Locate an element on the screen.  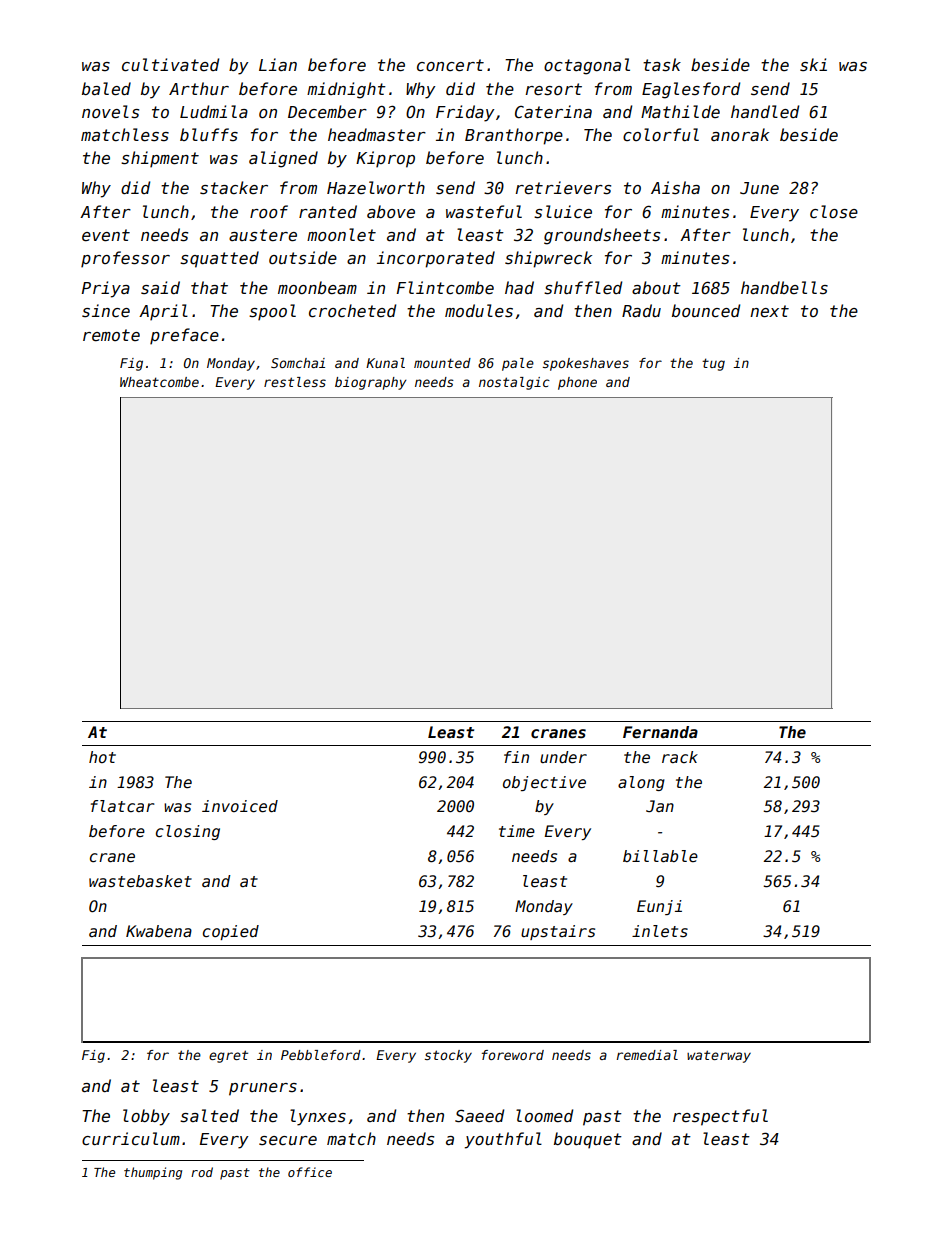
mounted is located at coordinates (442, 363).
